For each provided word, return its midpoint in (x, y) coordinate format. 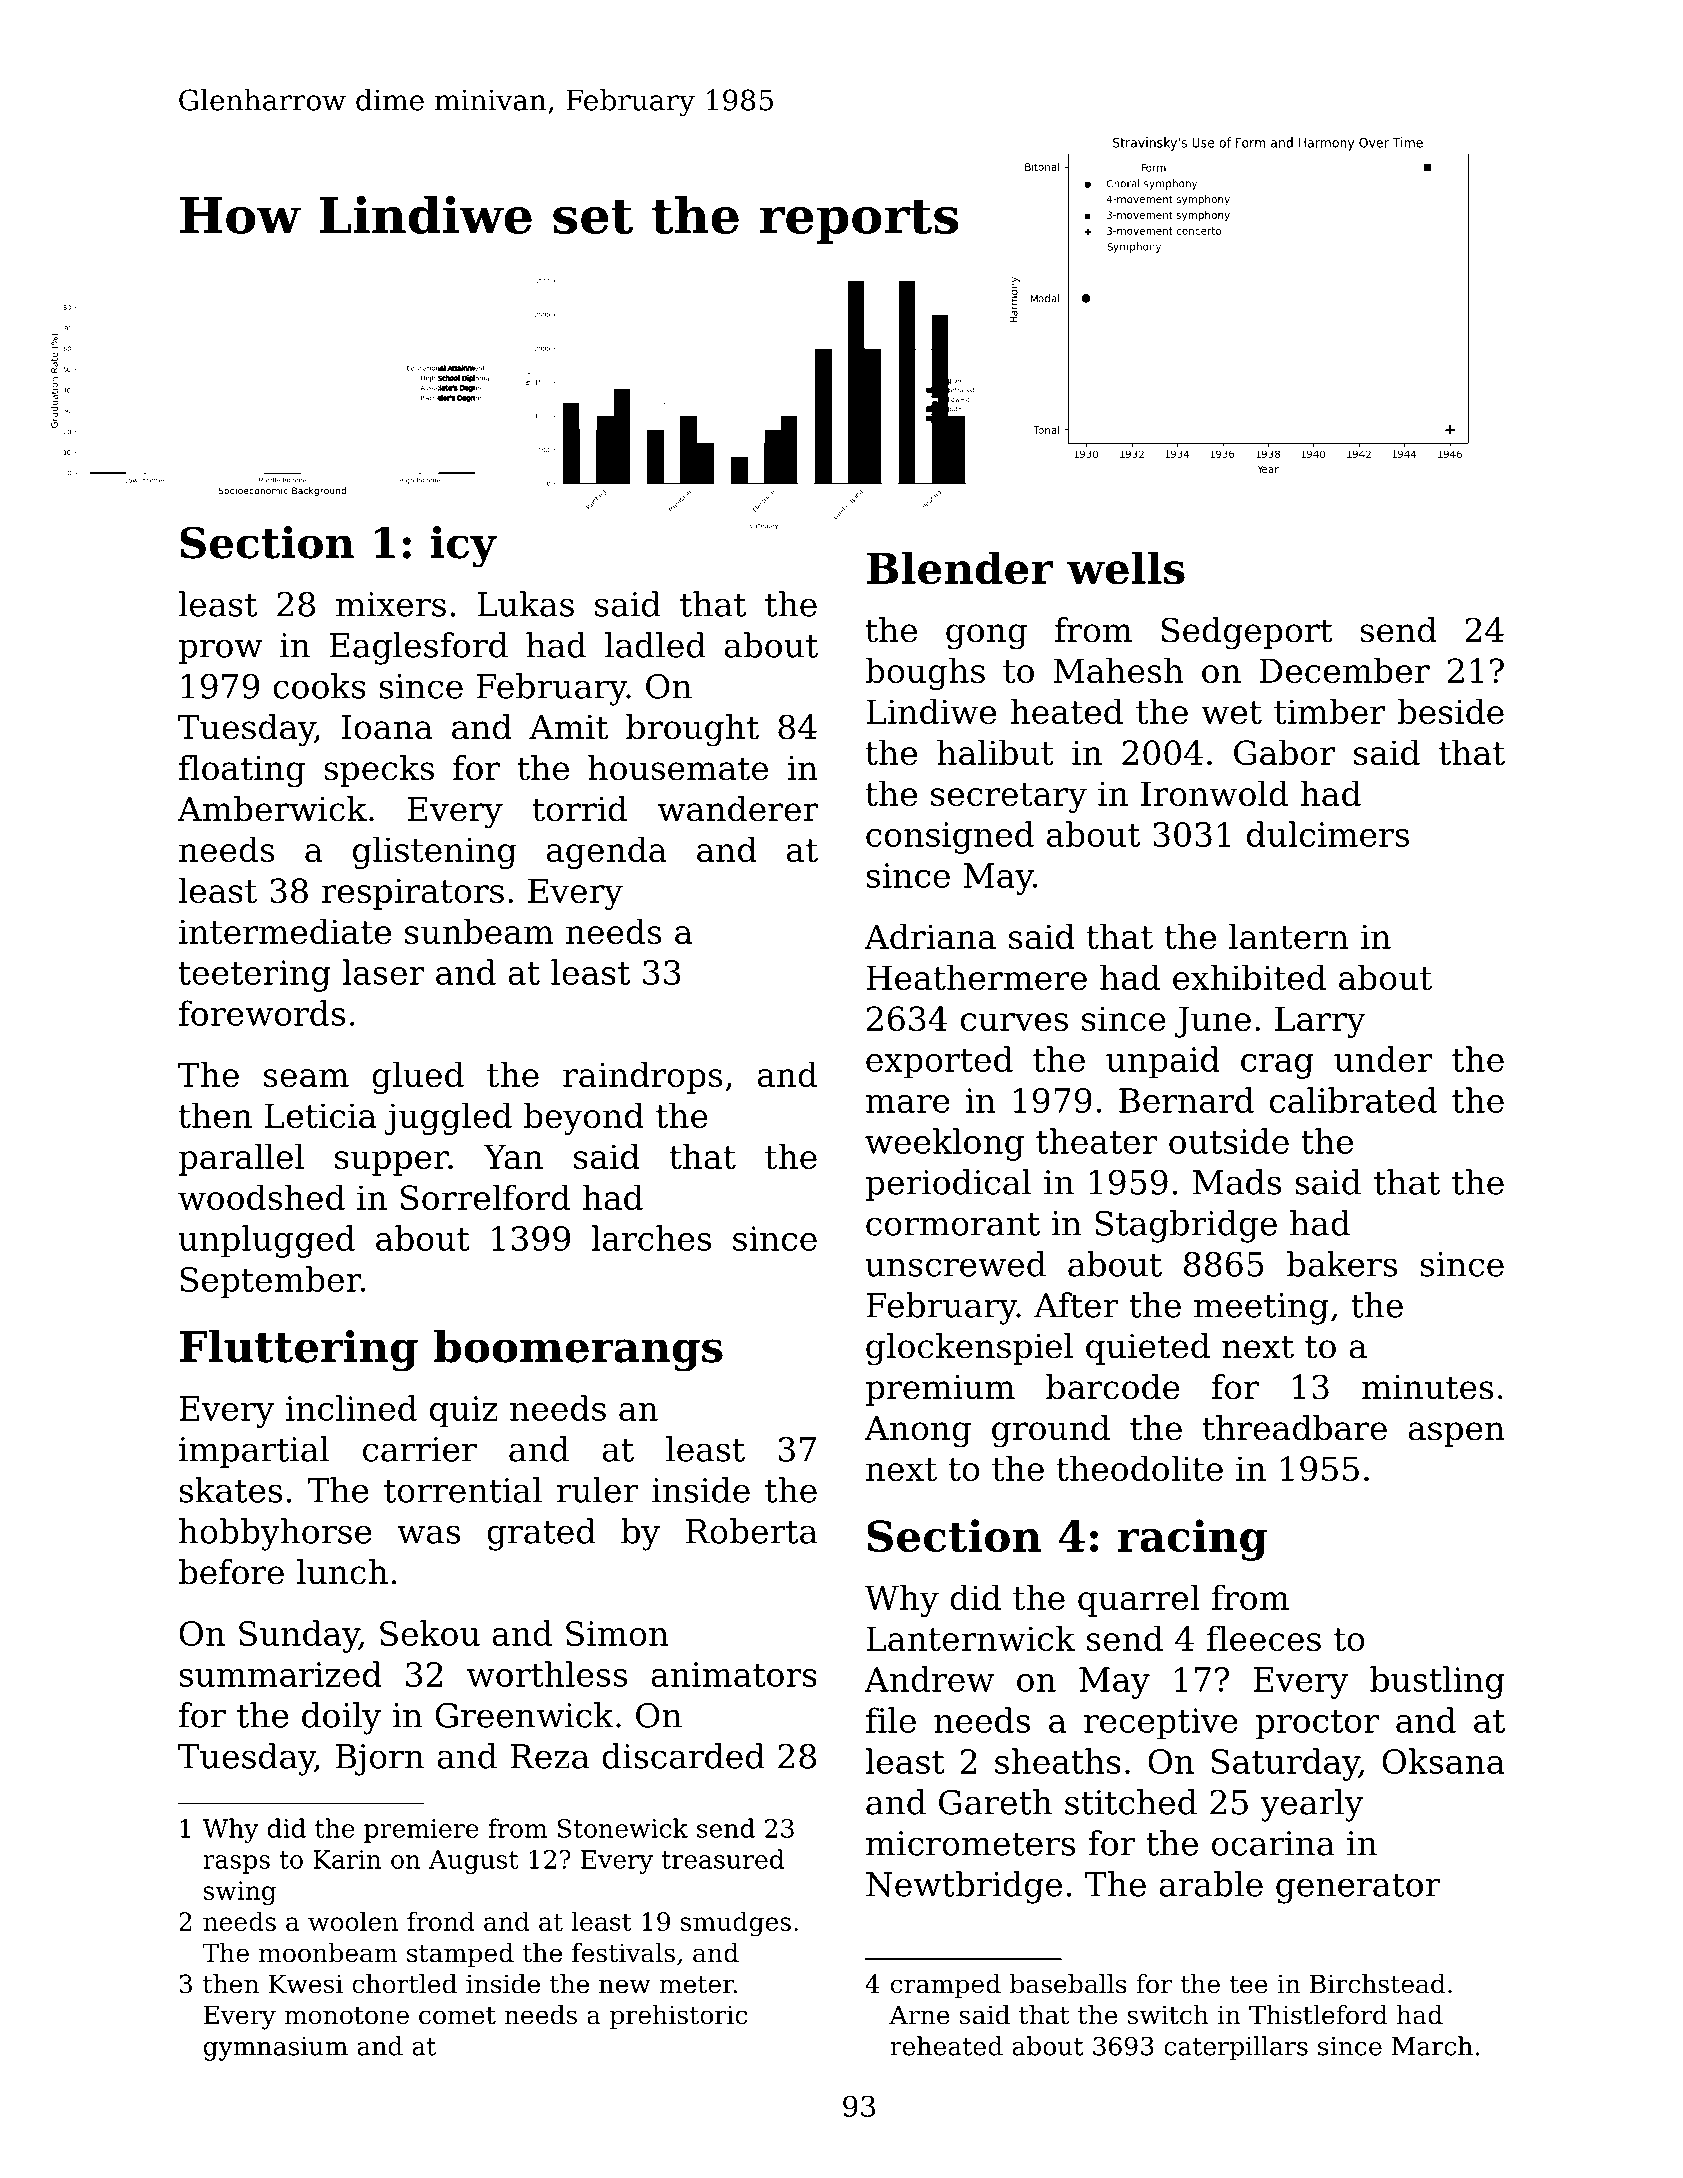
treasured (723, 1859)
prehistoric (678, 2017)
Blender (959, 568)
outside (1229, 1141)
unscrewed (955, 1264)
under (1383, 1059)
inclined (351, 1408)
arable (1211, 1884)
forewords (262, 1013)
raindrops (642, 1077)
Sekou (430, 1633)
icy (463, 547)
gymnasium (276, 2049)
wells (1126, 568)
